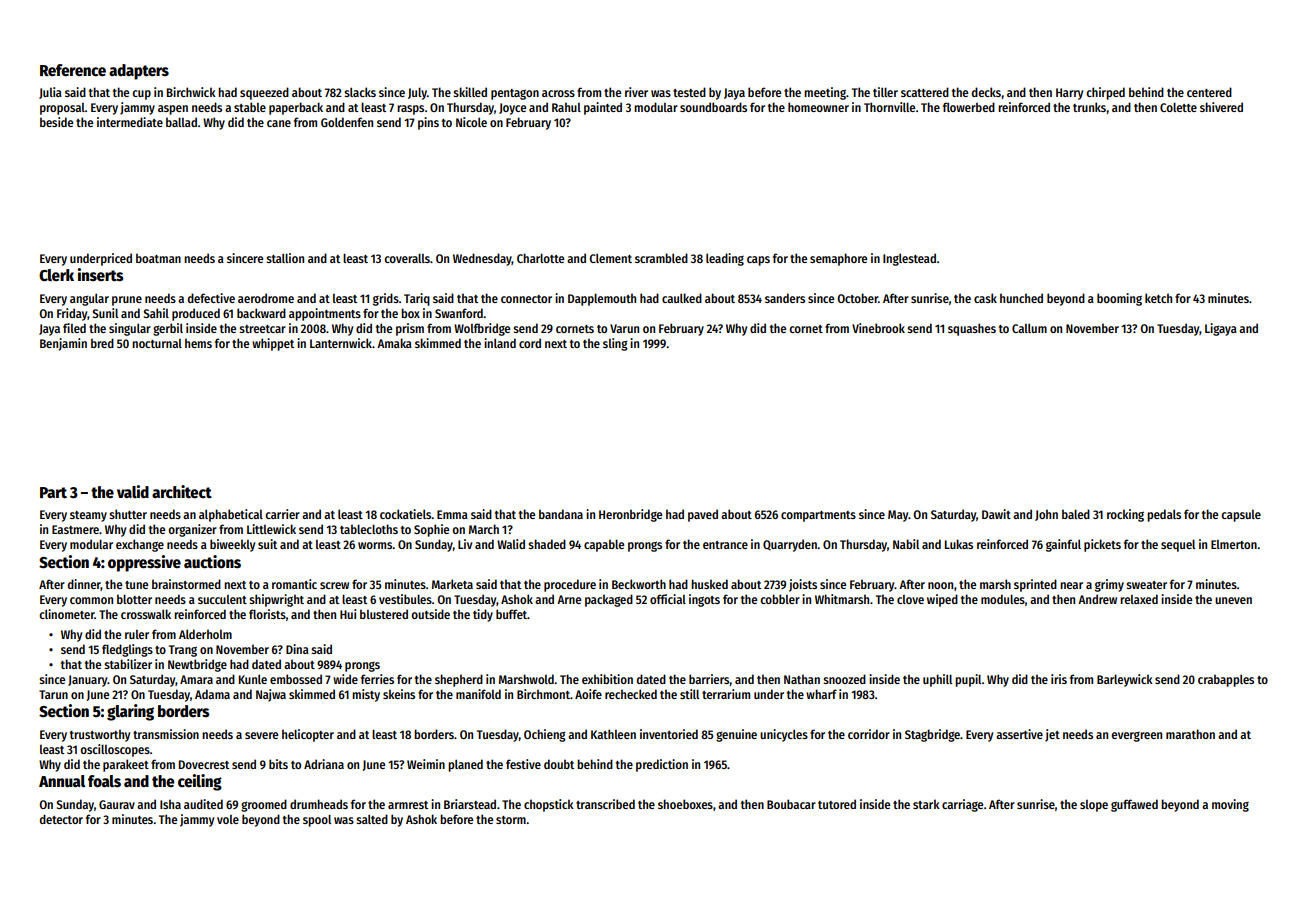 Image resolution: width=1308 pixels, height=924 pixels. I want to click on shivered, so click(1221, 107).
